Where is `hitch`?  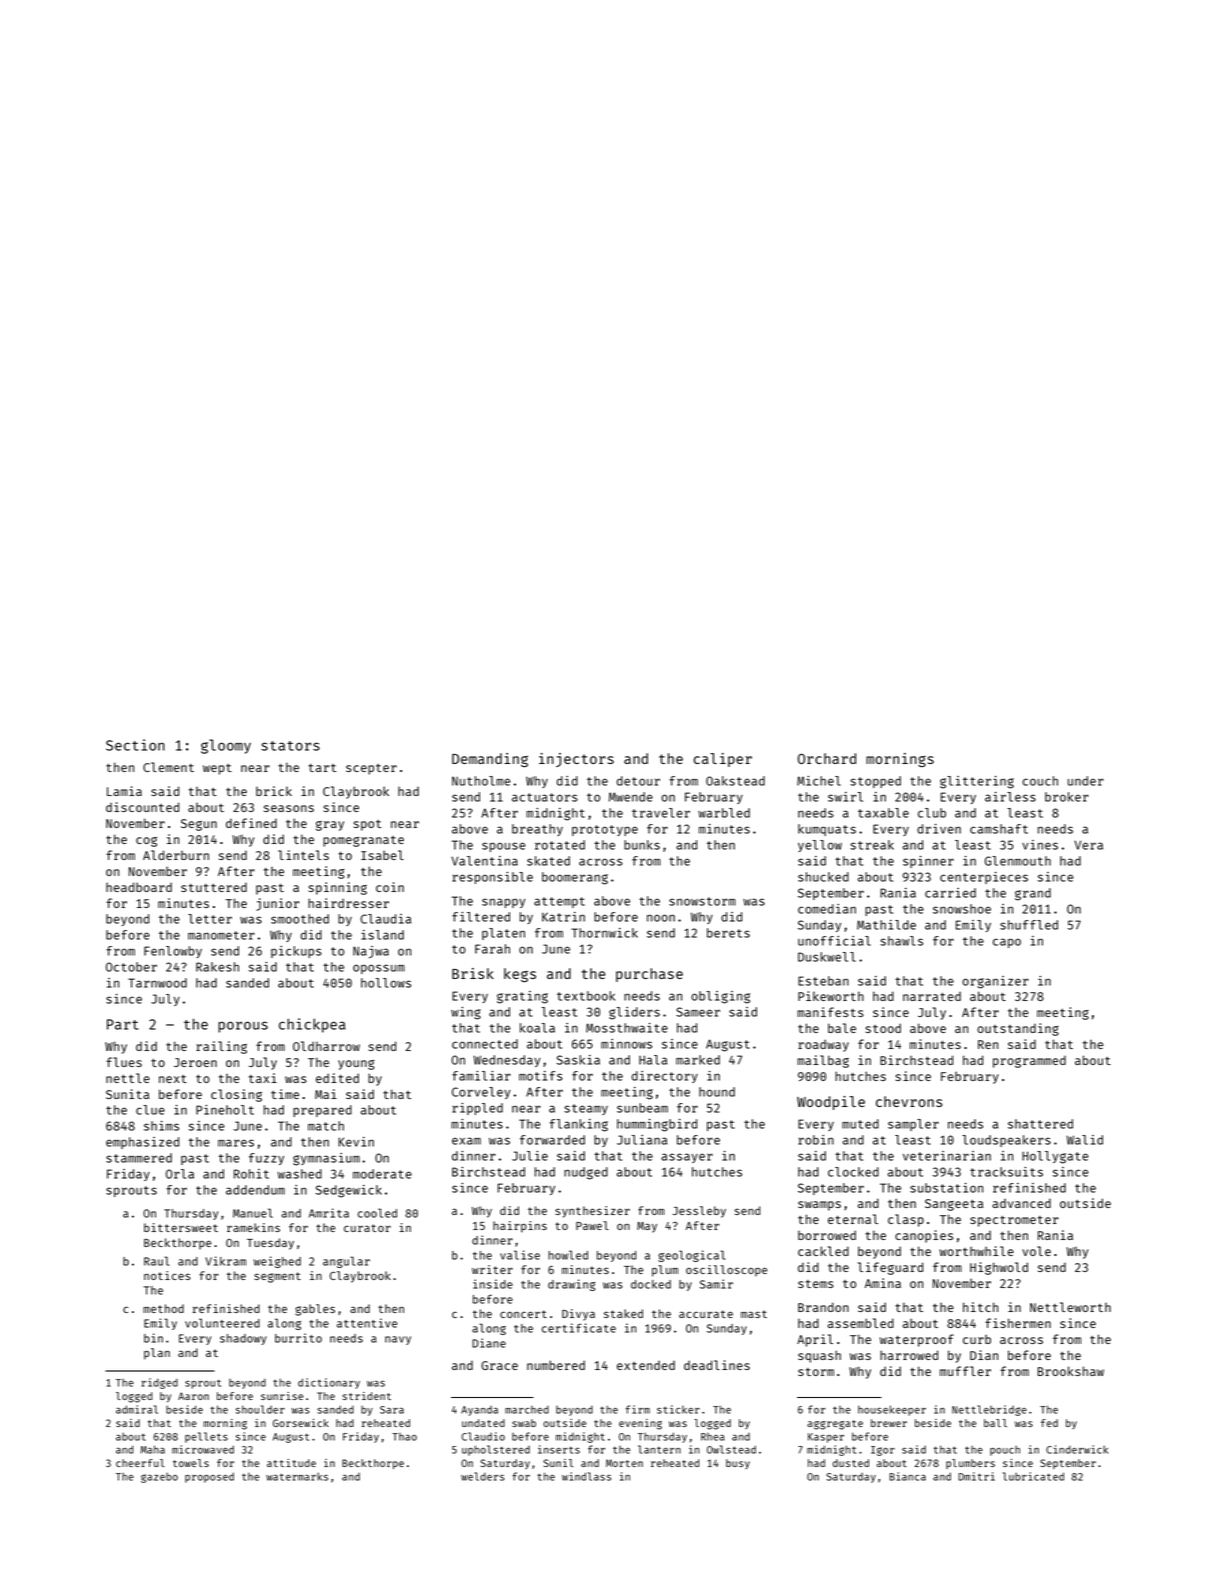
hitch is located at coordinates (980, 1307).
